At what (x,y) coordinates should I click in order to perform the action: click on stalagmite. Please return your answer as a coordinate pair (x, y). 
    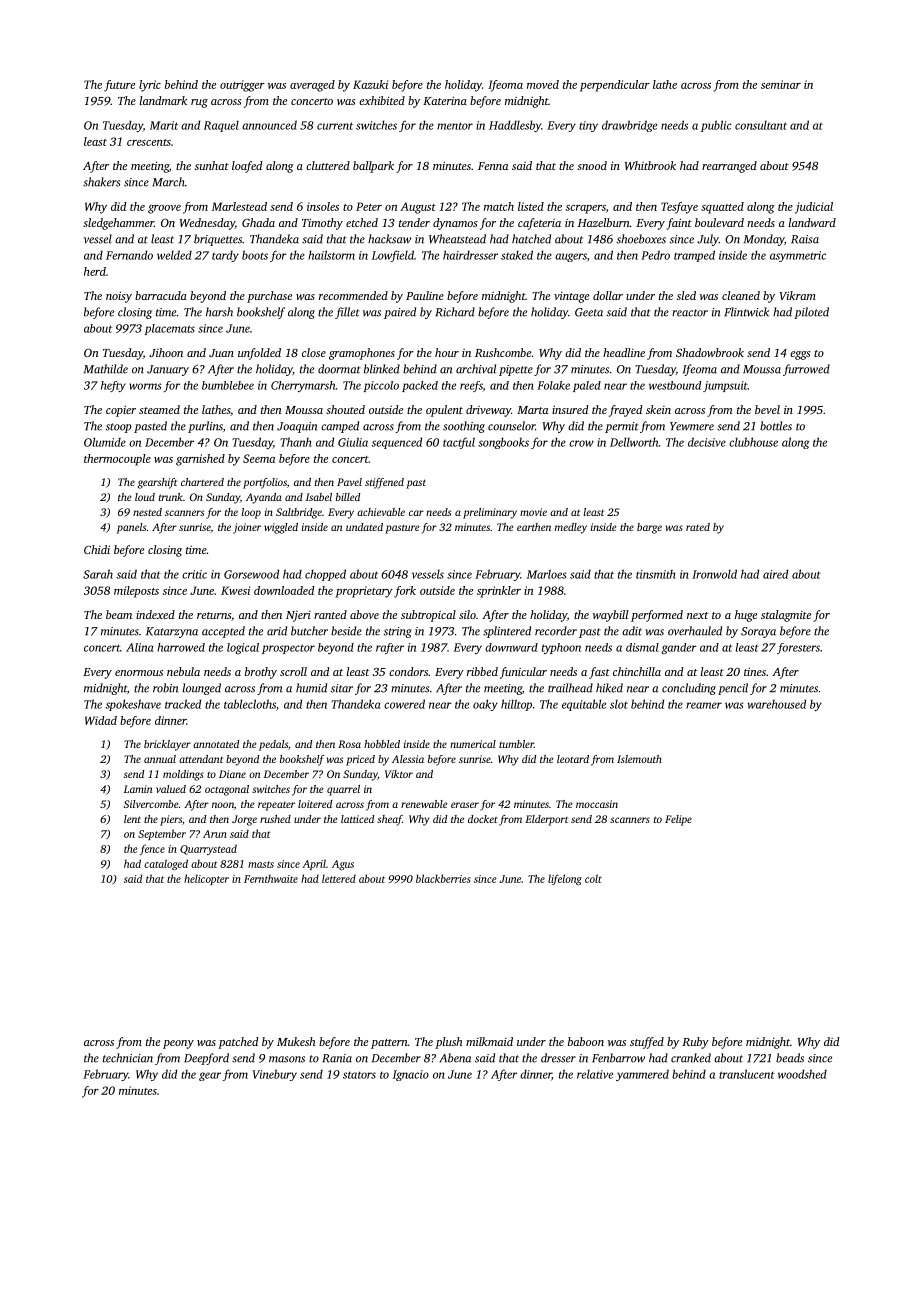
    Looking at the image, I should click on (786, 616).
